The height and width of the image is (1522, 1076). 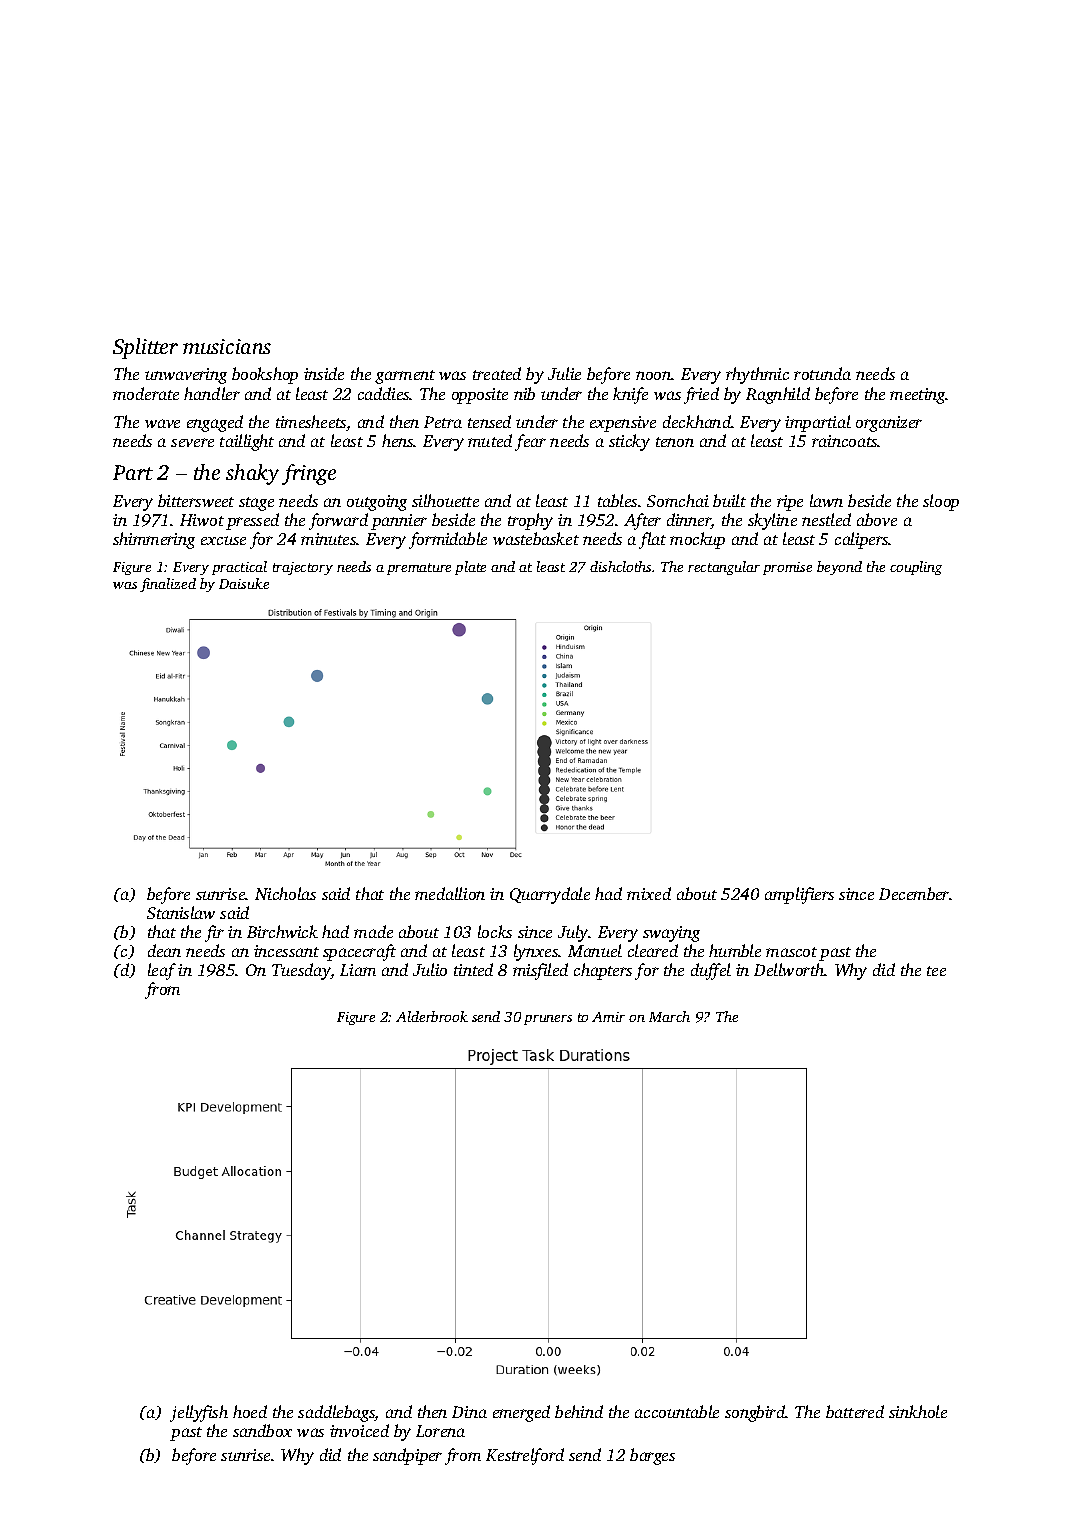 What do you see at coordinates (525, 1456) in the image?
I see `Kestrelford` at bounding box center [525, 1456].
